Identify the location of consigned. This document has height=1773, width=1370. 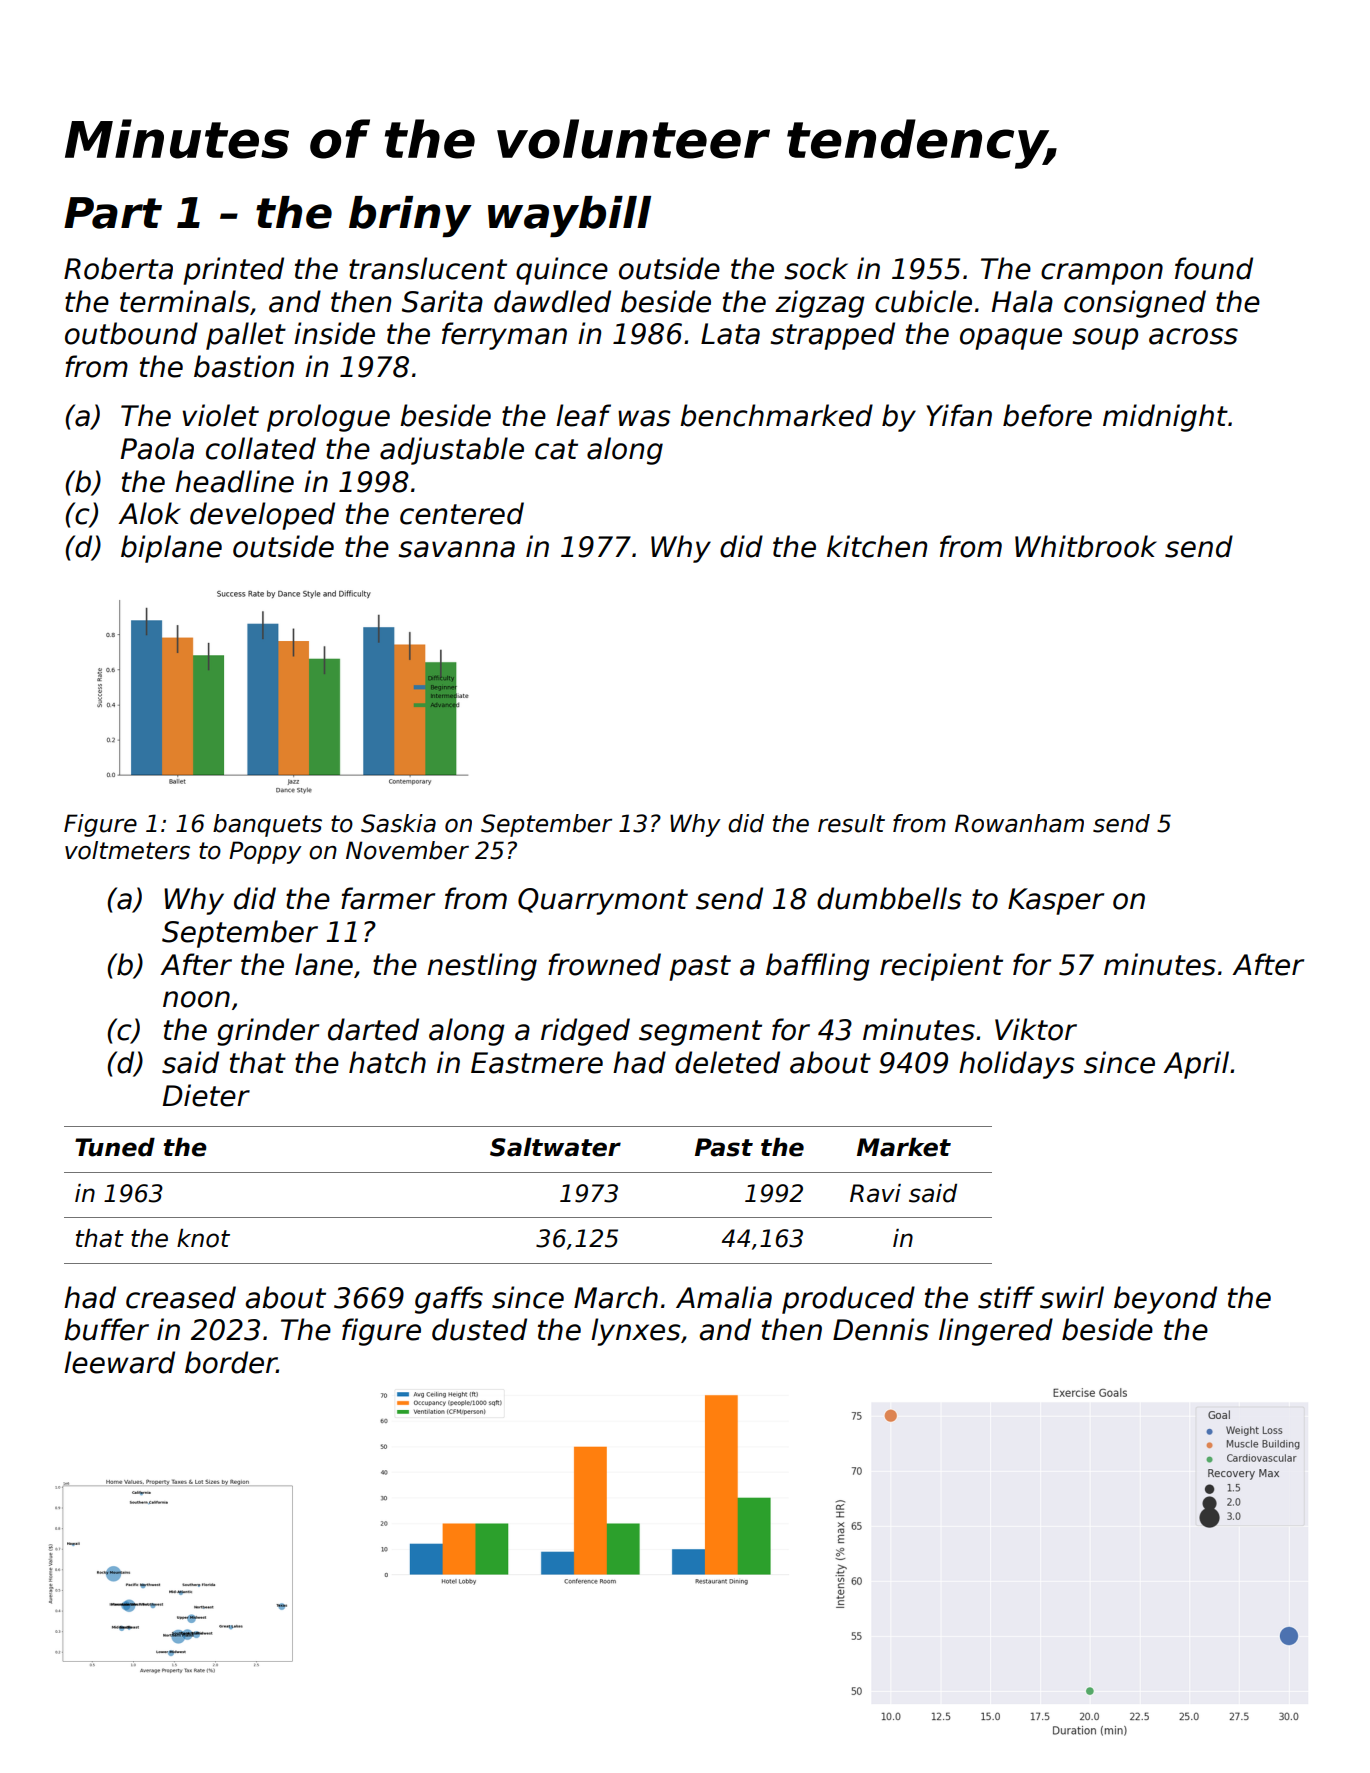
(1135, 304).
